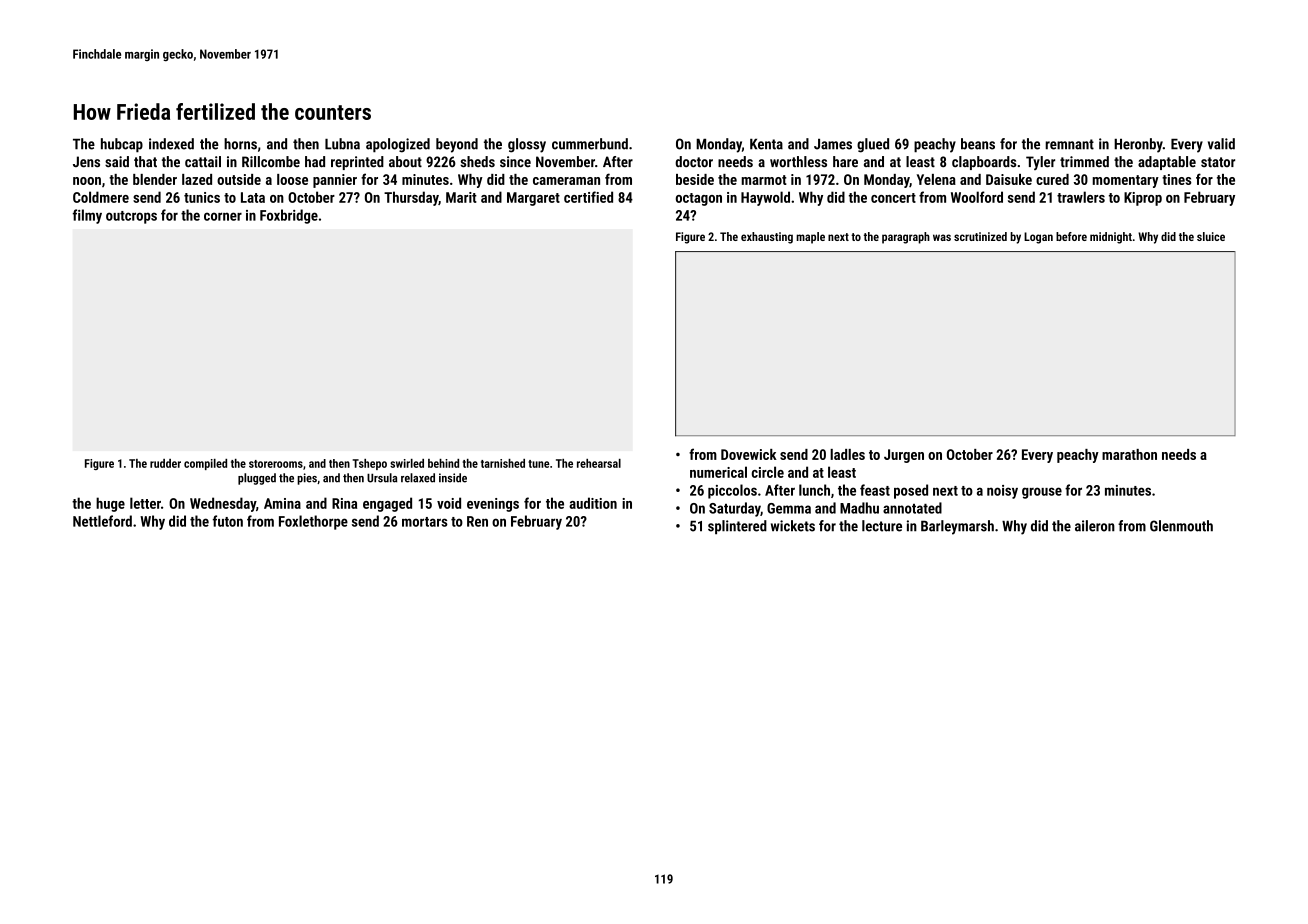 Image resolution: width=1308 pixels, height=924 pixels. I want to click on hubcap, so click(122, 145).
